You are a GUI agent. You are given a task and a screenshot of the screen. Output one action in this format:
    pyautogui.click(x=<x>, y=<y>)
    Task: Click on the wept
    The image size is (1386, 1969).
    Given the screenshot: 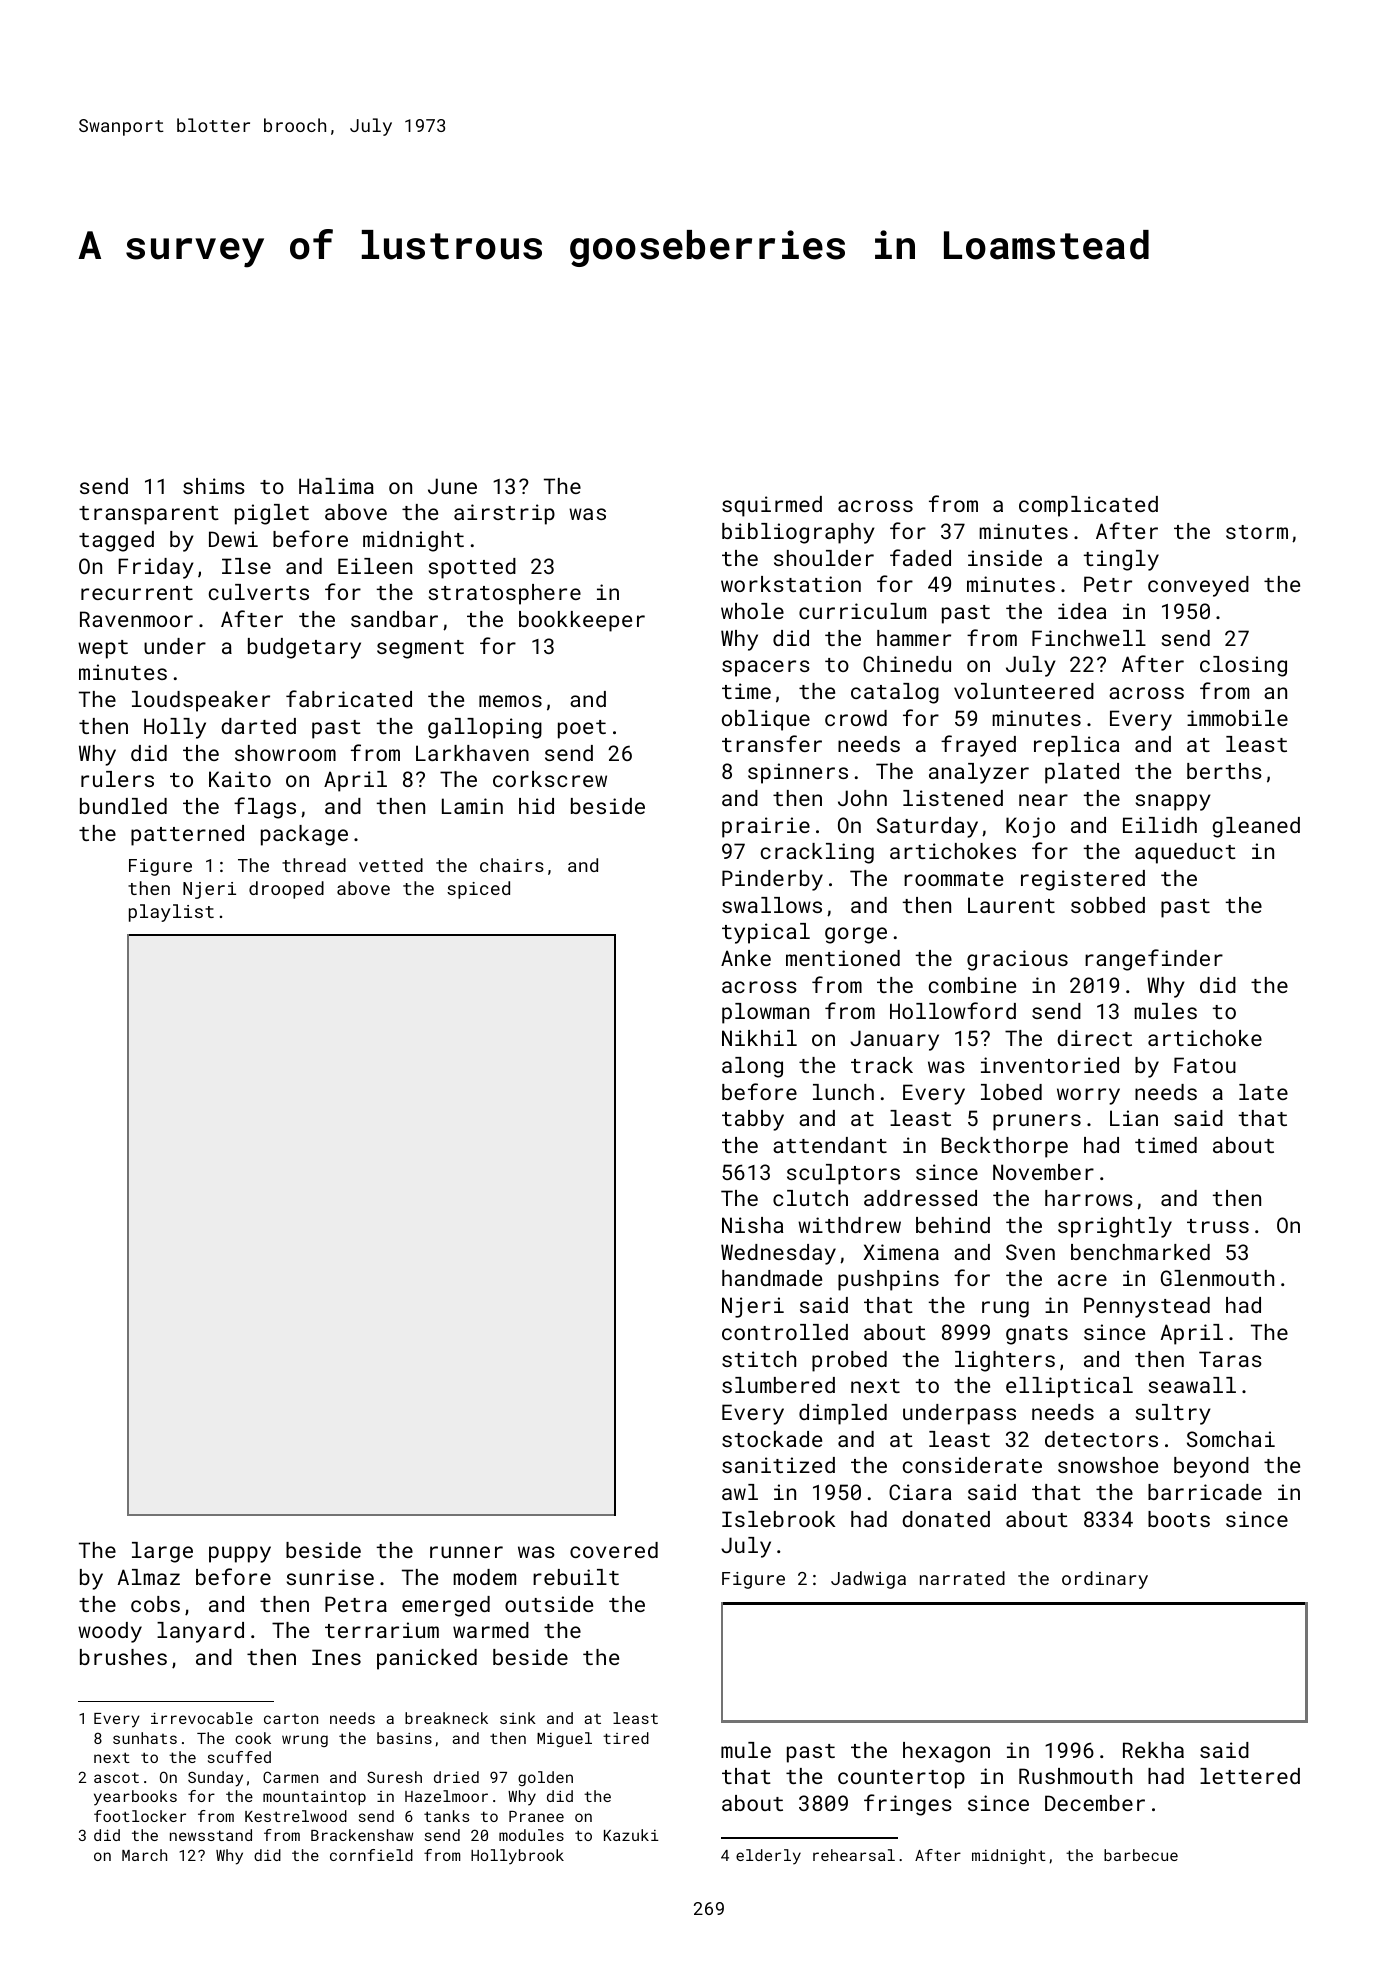 What is the action you would take?
    pyautogui.click(x=103, y=649)
